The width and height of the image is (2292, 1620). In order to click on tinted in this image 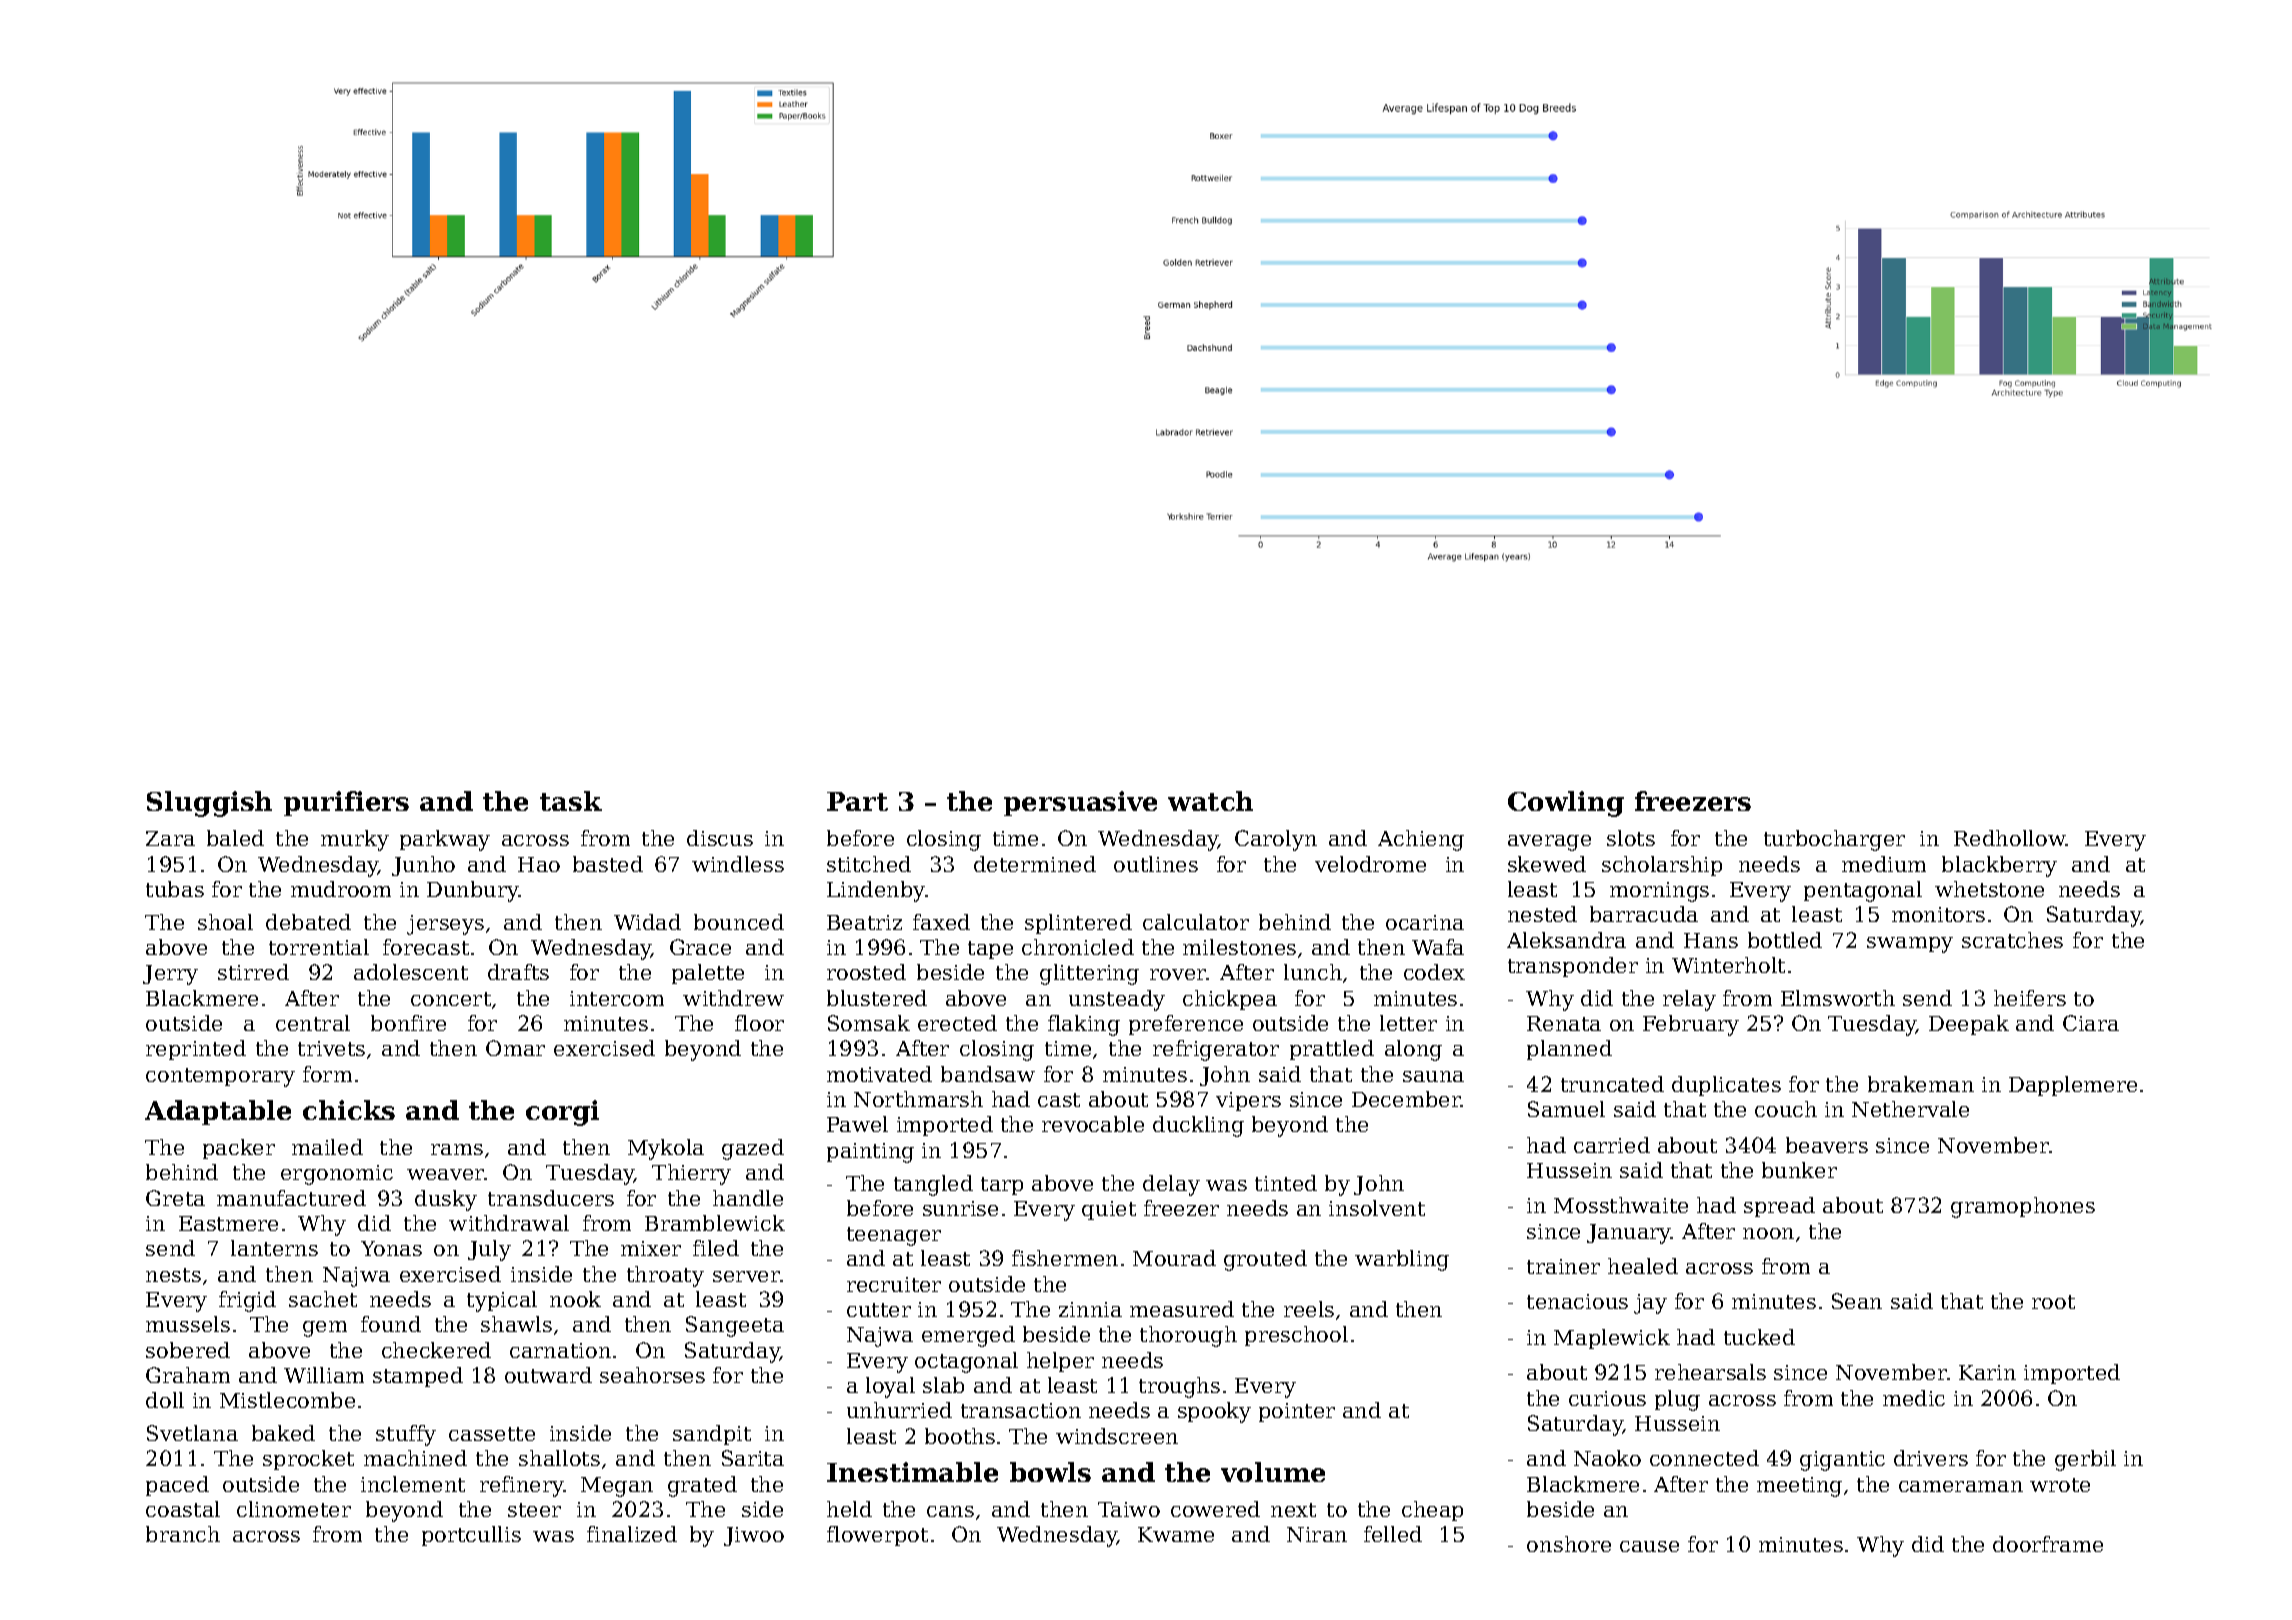, I will do `click(1286, 1183)`.
